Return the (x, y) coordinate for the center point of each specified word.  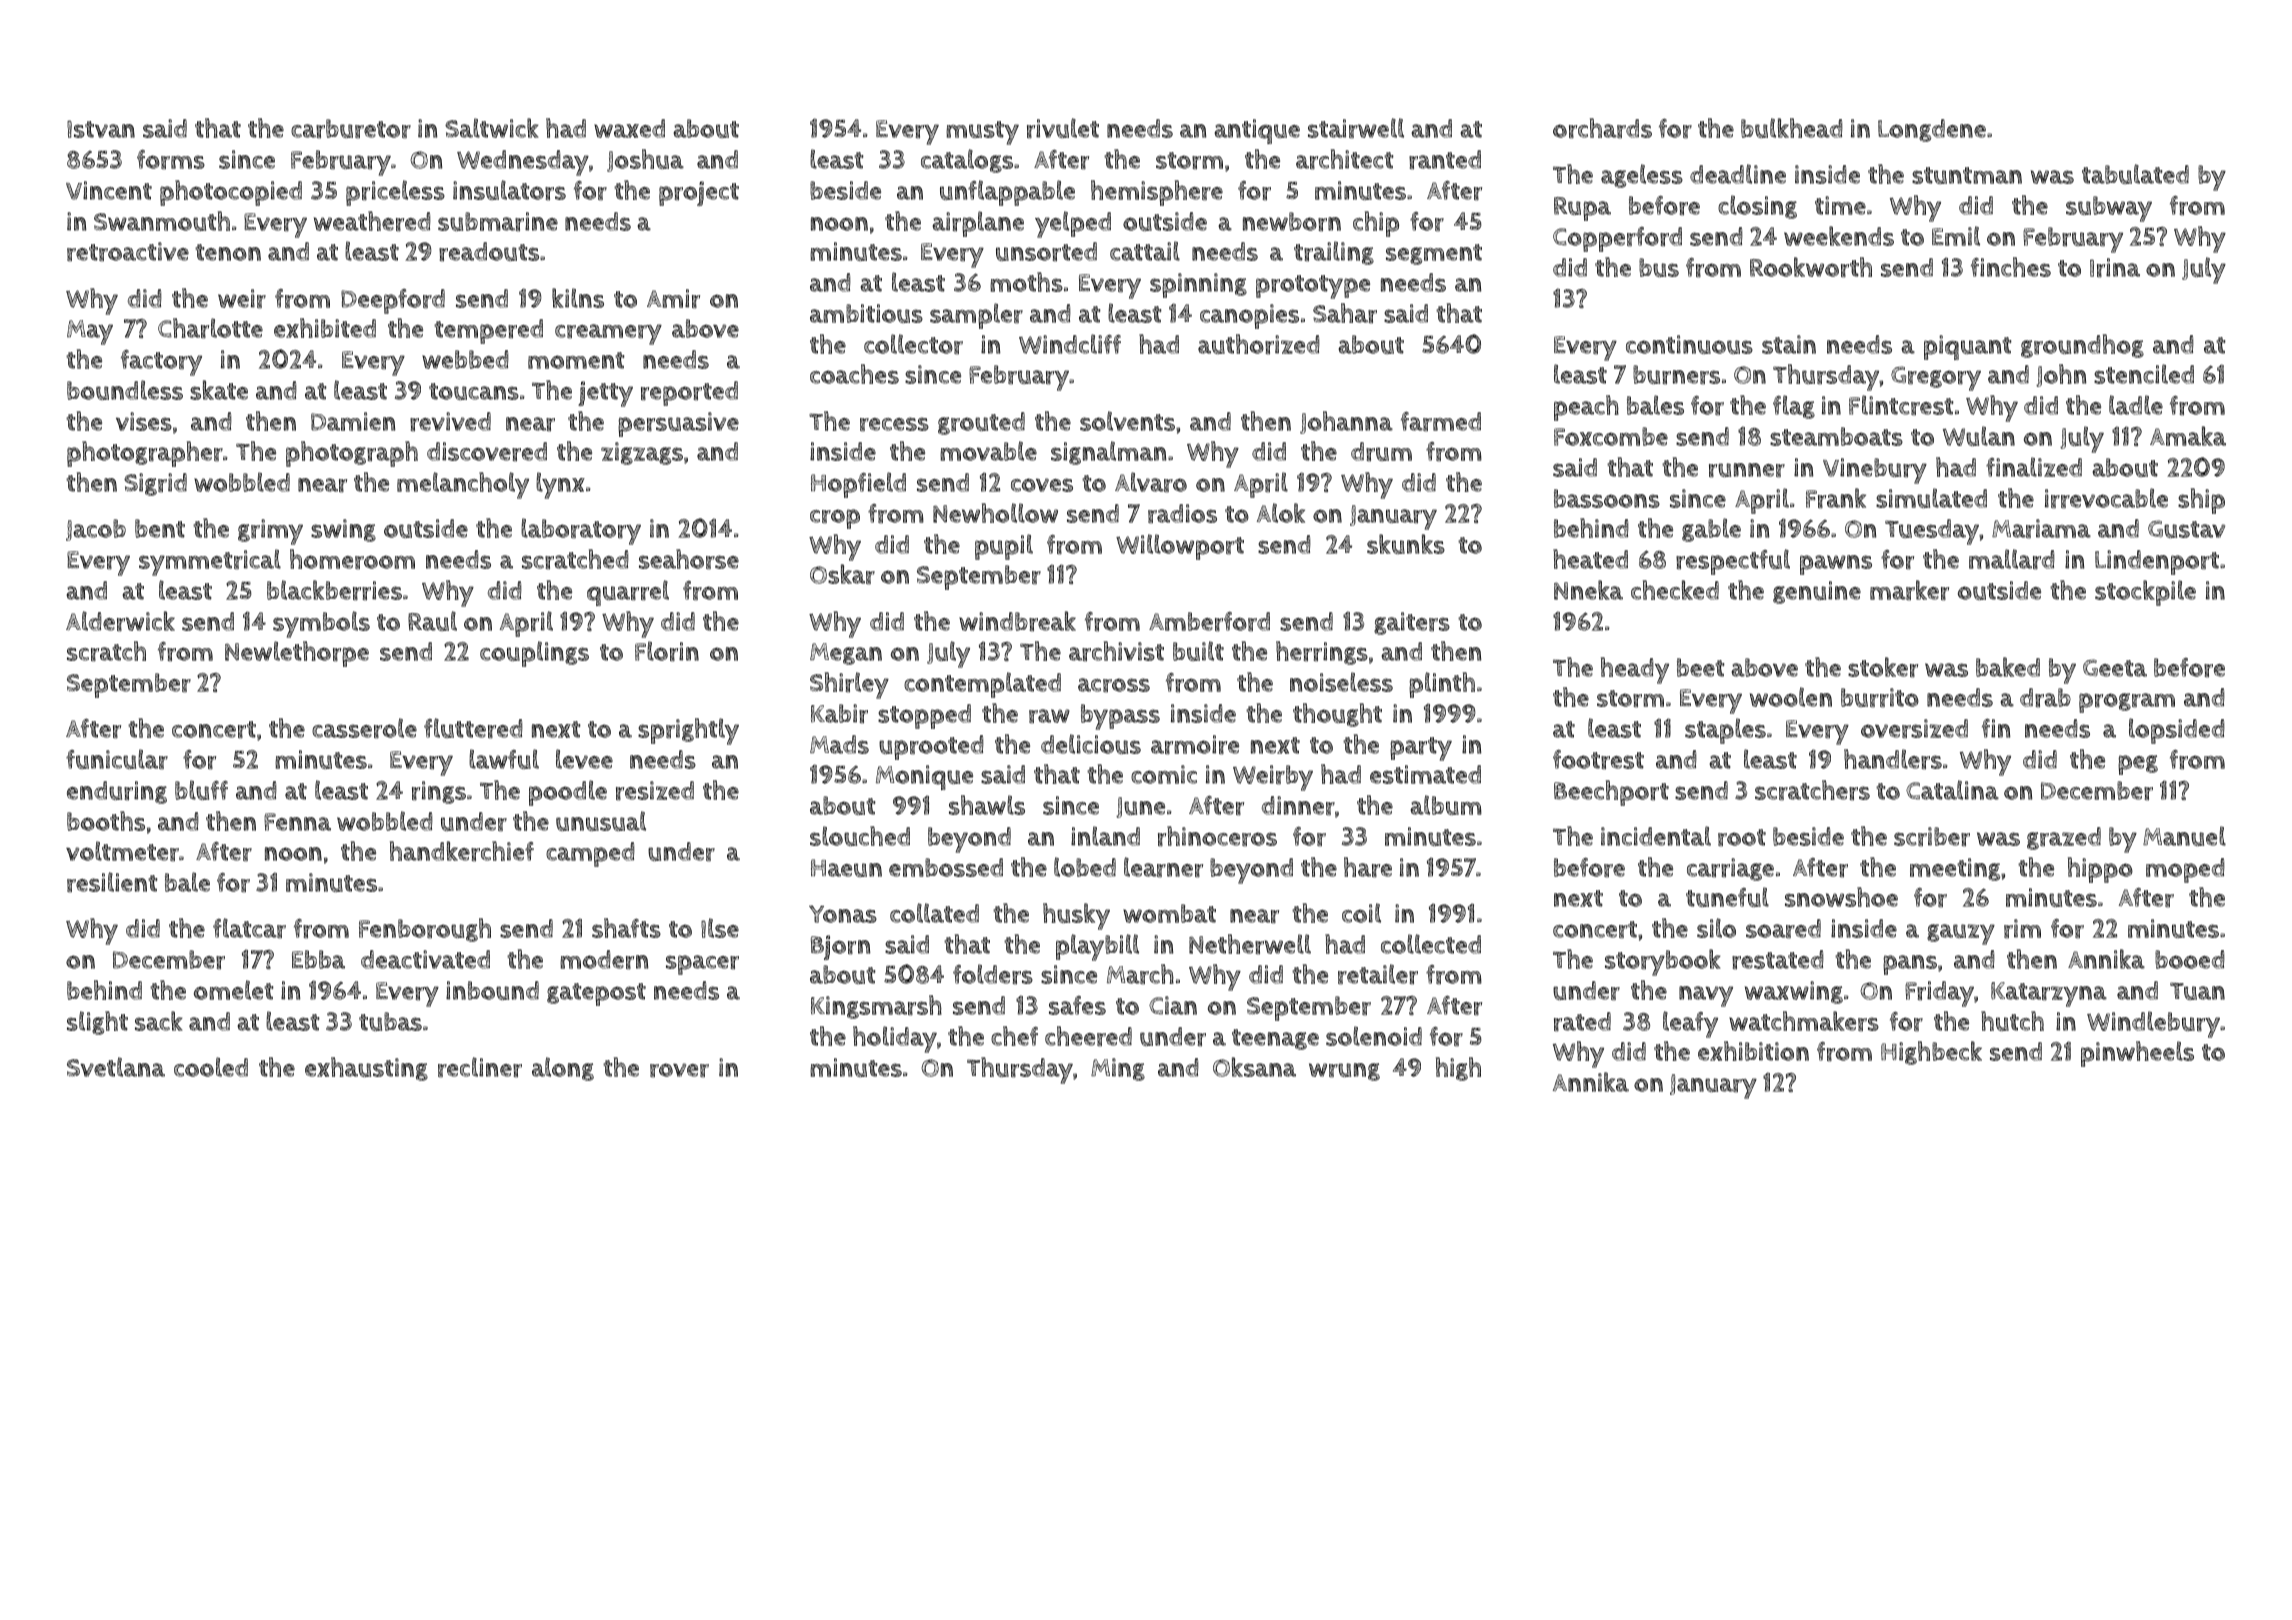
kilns (578, 298)
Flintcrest (1901, 405)
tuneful (1727, 897)
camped (590, 854)
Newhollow (995, 513)
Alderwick (120, 621)
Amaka (2188, 436)
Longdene (1932, 130)
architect (1344, 159)
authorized (1259, 344)
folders (993, 974)
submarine (498, 222)
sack (158, 1021)
